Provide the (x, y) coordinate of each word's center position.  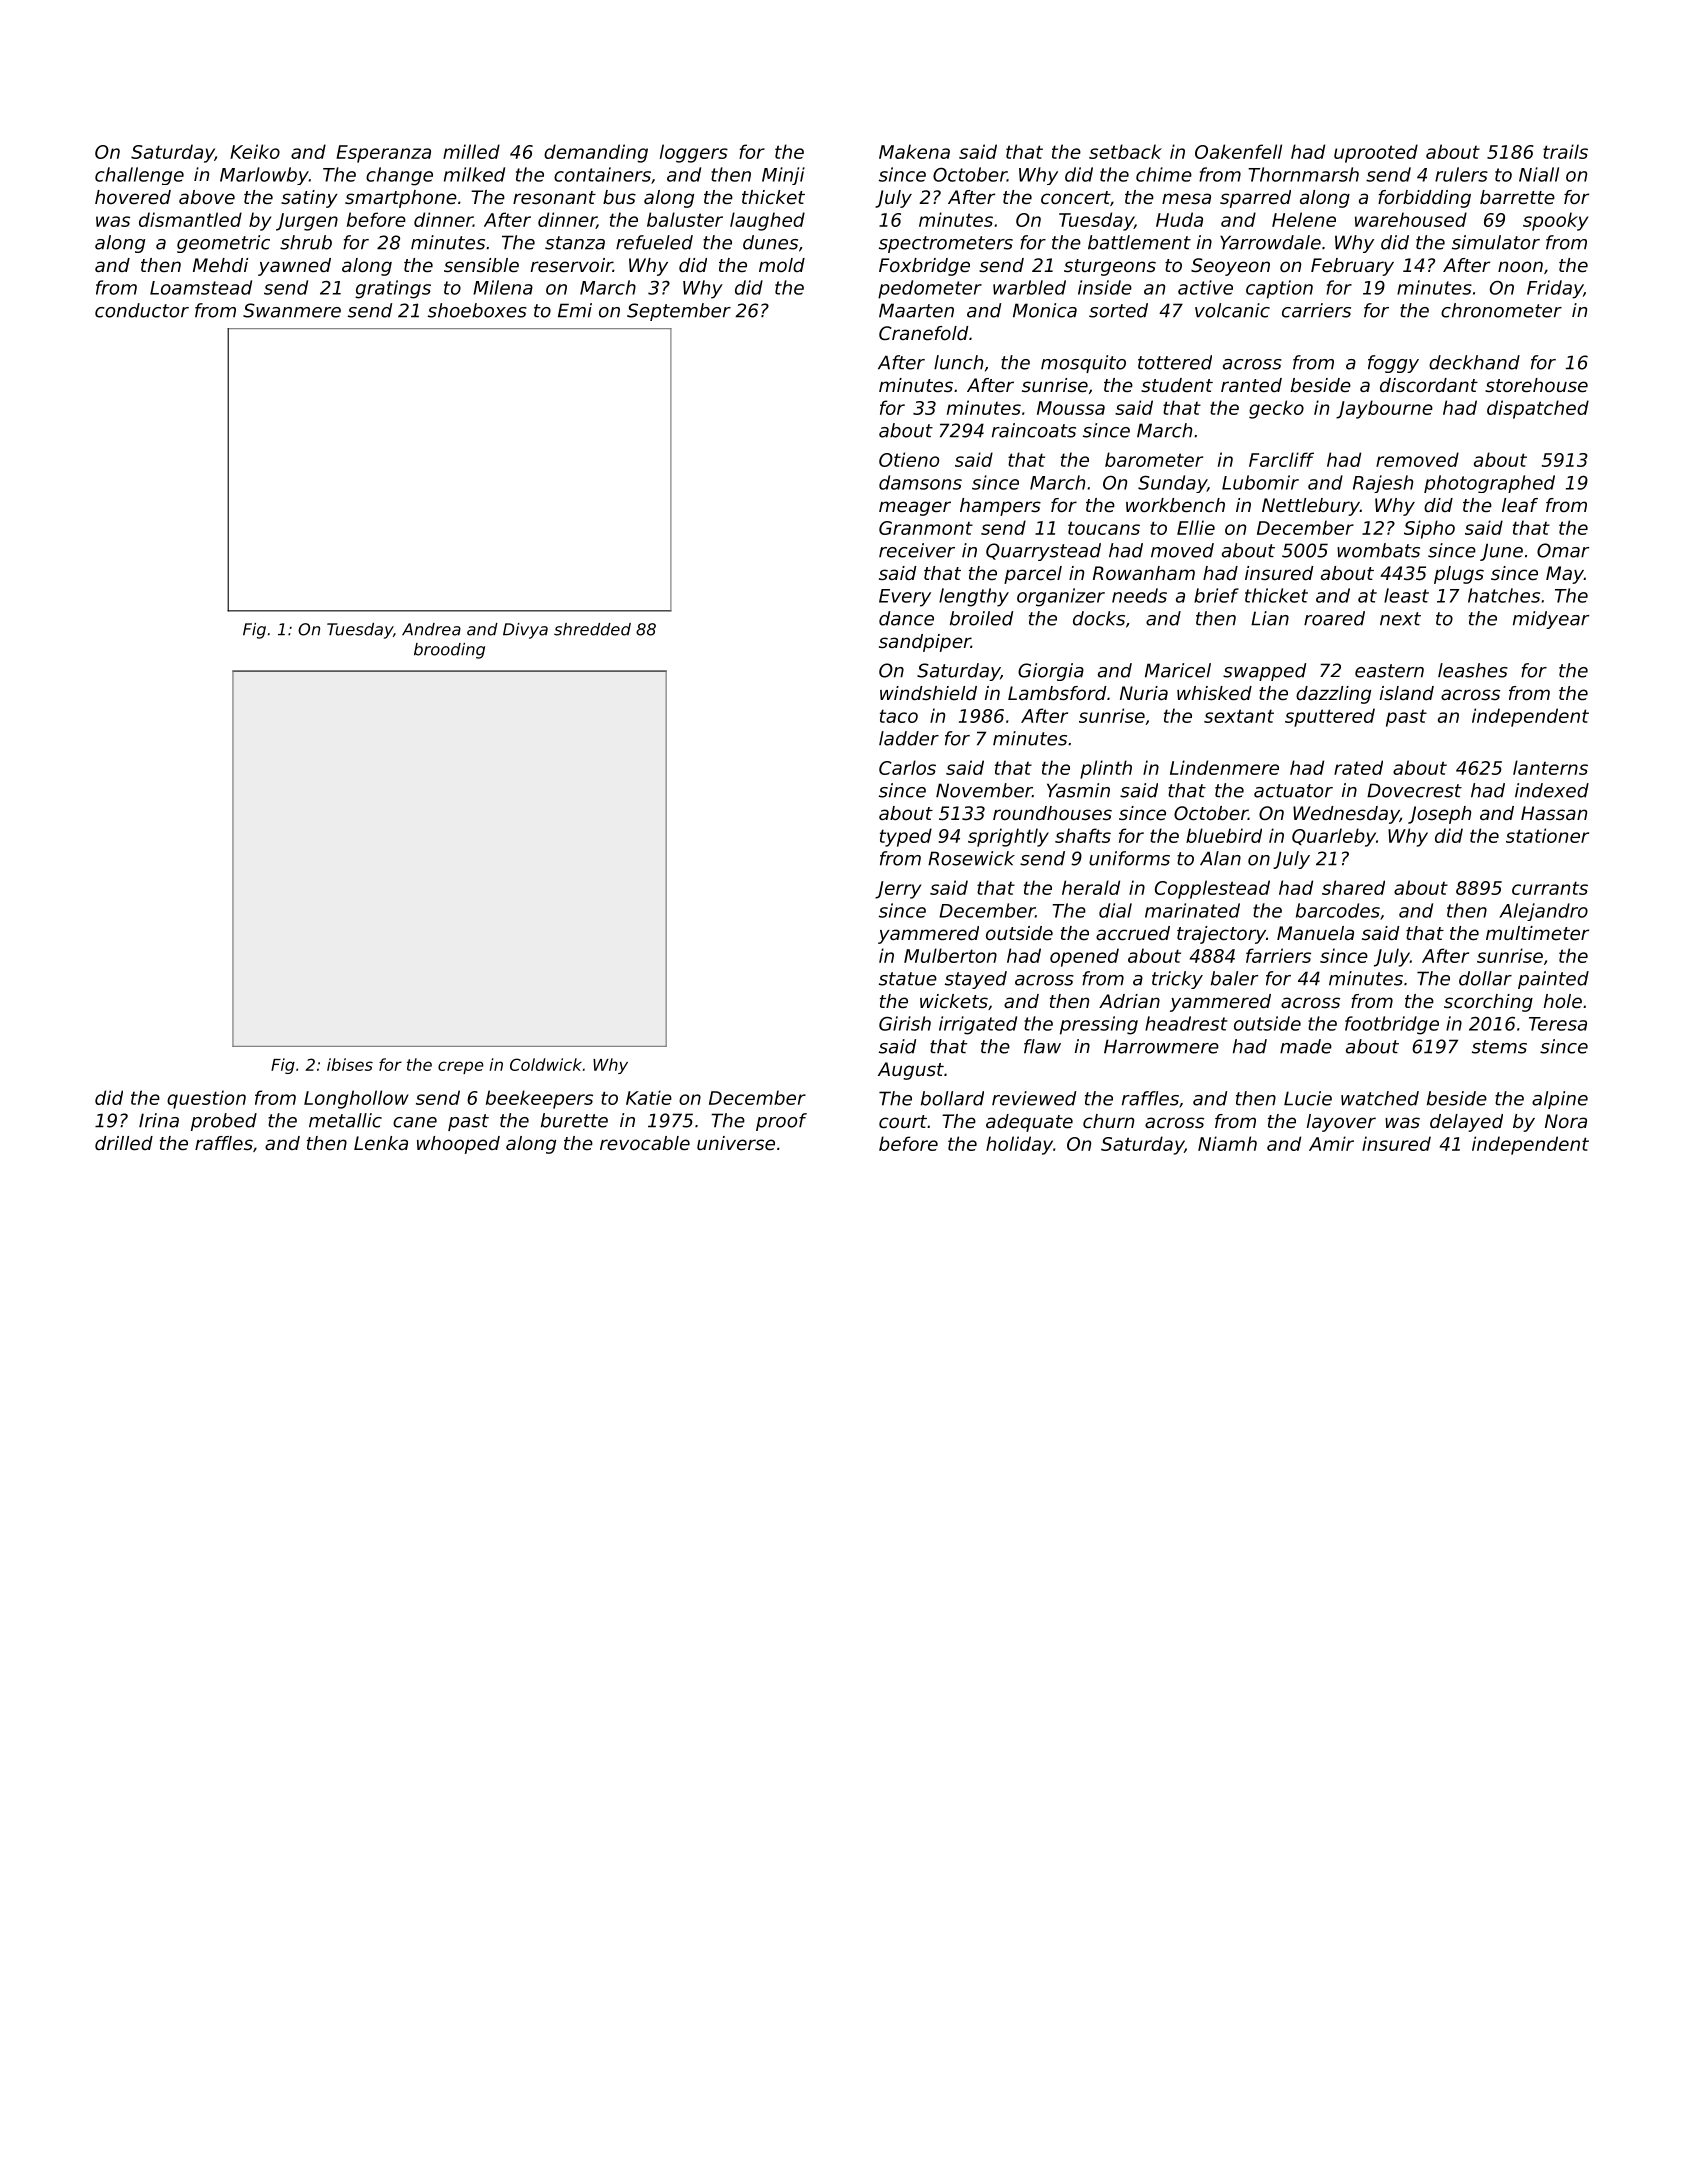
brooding (449, 651)
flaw (1042, 1046)
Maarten (916, 310)
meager (915, 508)
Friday (1555, 289)
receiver (917, 550)
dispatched (1538, 409)
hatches (1504, 595)
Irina (159, 1120)
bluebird (1224, 835)
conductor (142, 310)
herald (1091, 887)
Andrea (431, 629)
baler (1234, 978)
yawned (294, 267)
